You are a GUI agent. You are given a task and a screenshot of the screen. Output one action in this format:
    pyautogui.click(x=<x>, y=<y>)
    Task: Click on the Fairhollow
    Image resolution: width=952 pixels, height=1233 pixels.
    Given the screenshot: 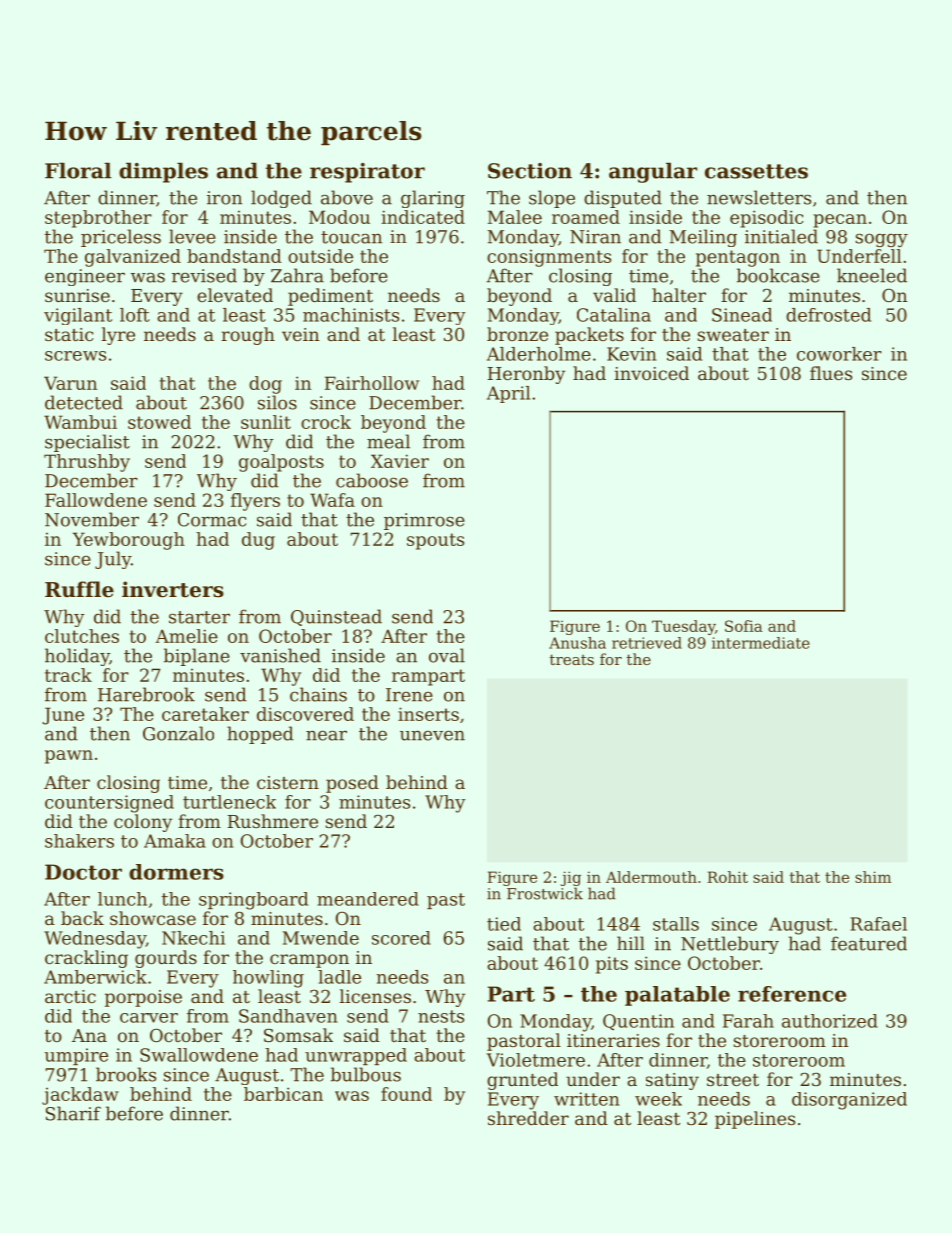 What is the action you would take?
    pyautogui.click(x=372, y=383)
